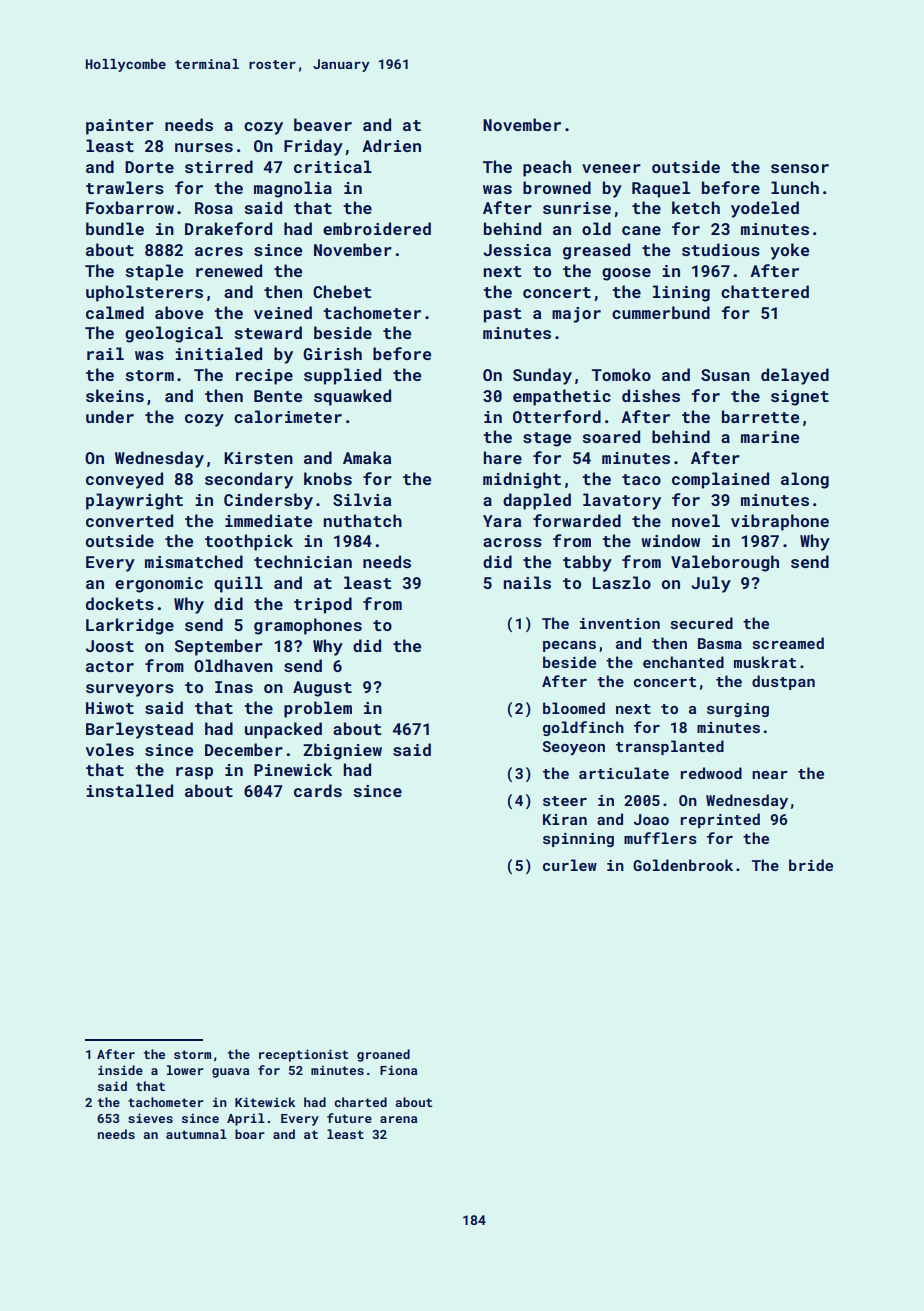 The height and width of the screenshot is (1311, 924). What do you see at coordinates (527, 582) in the screenshot?
I see `nails` at bounding box center [527, 582].
